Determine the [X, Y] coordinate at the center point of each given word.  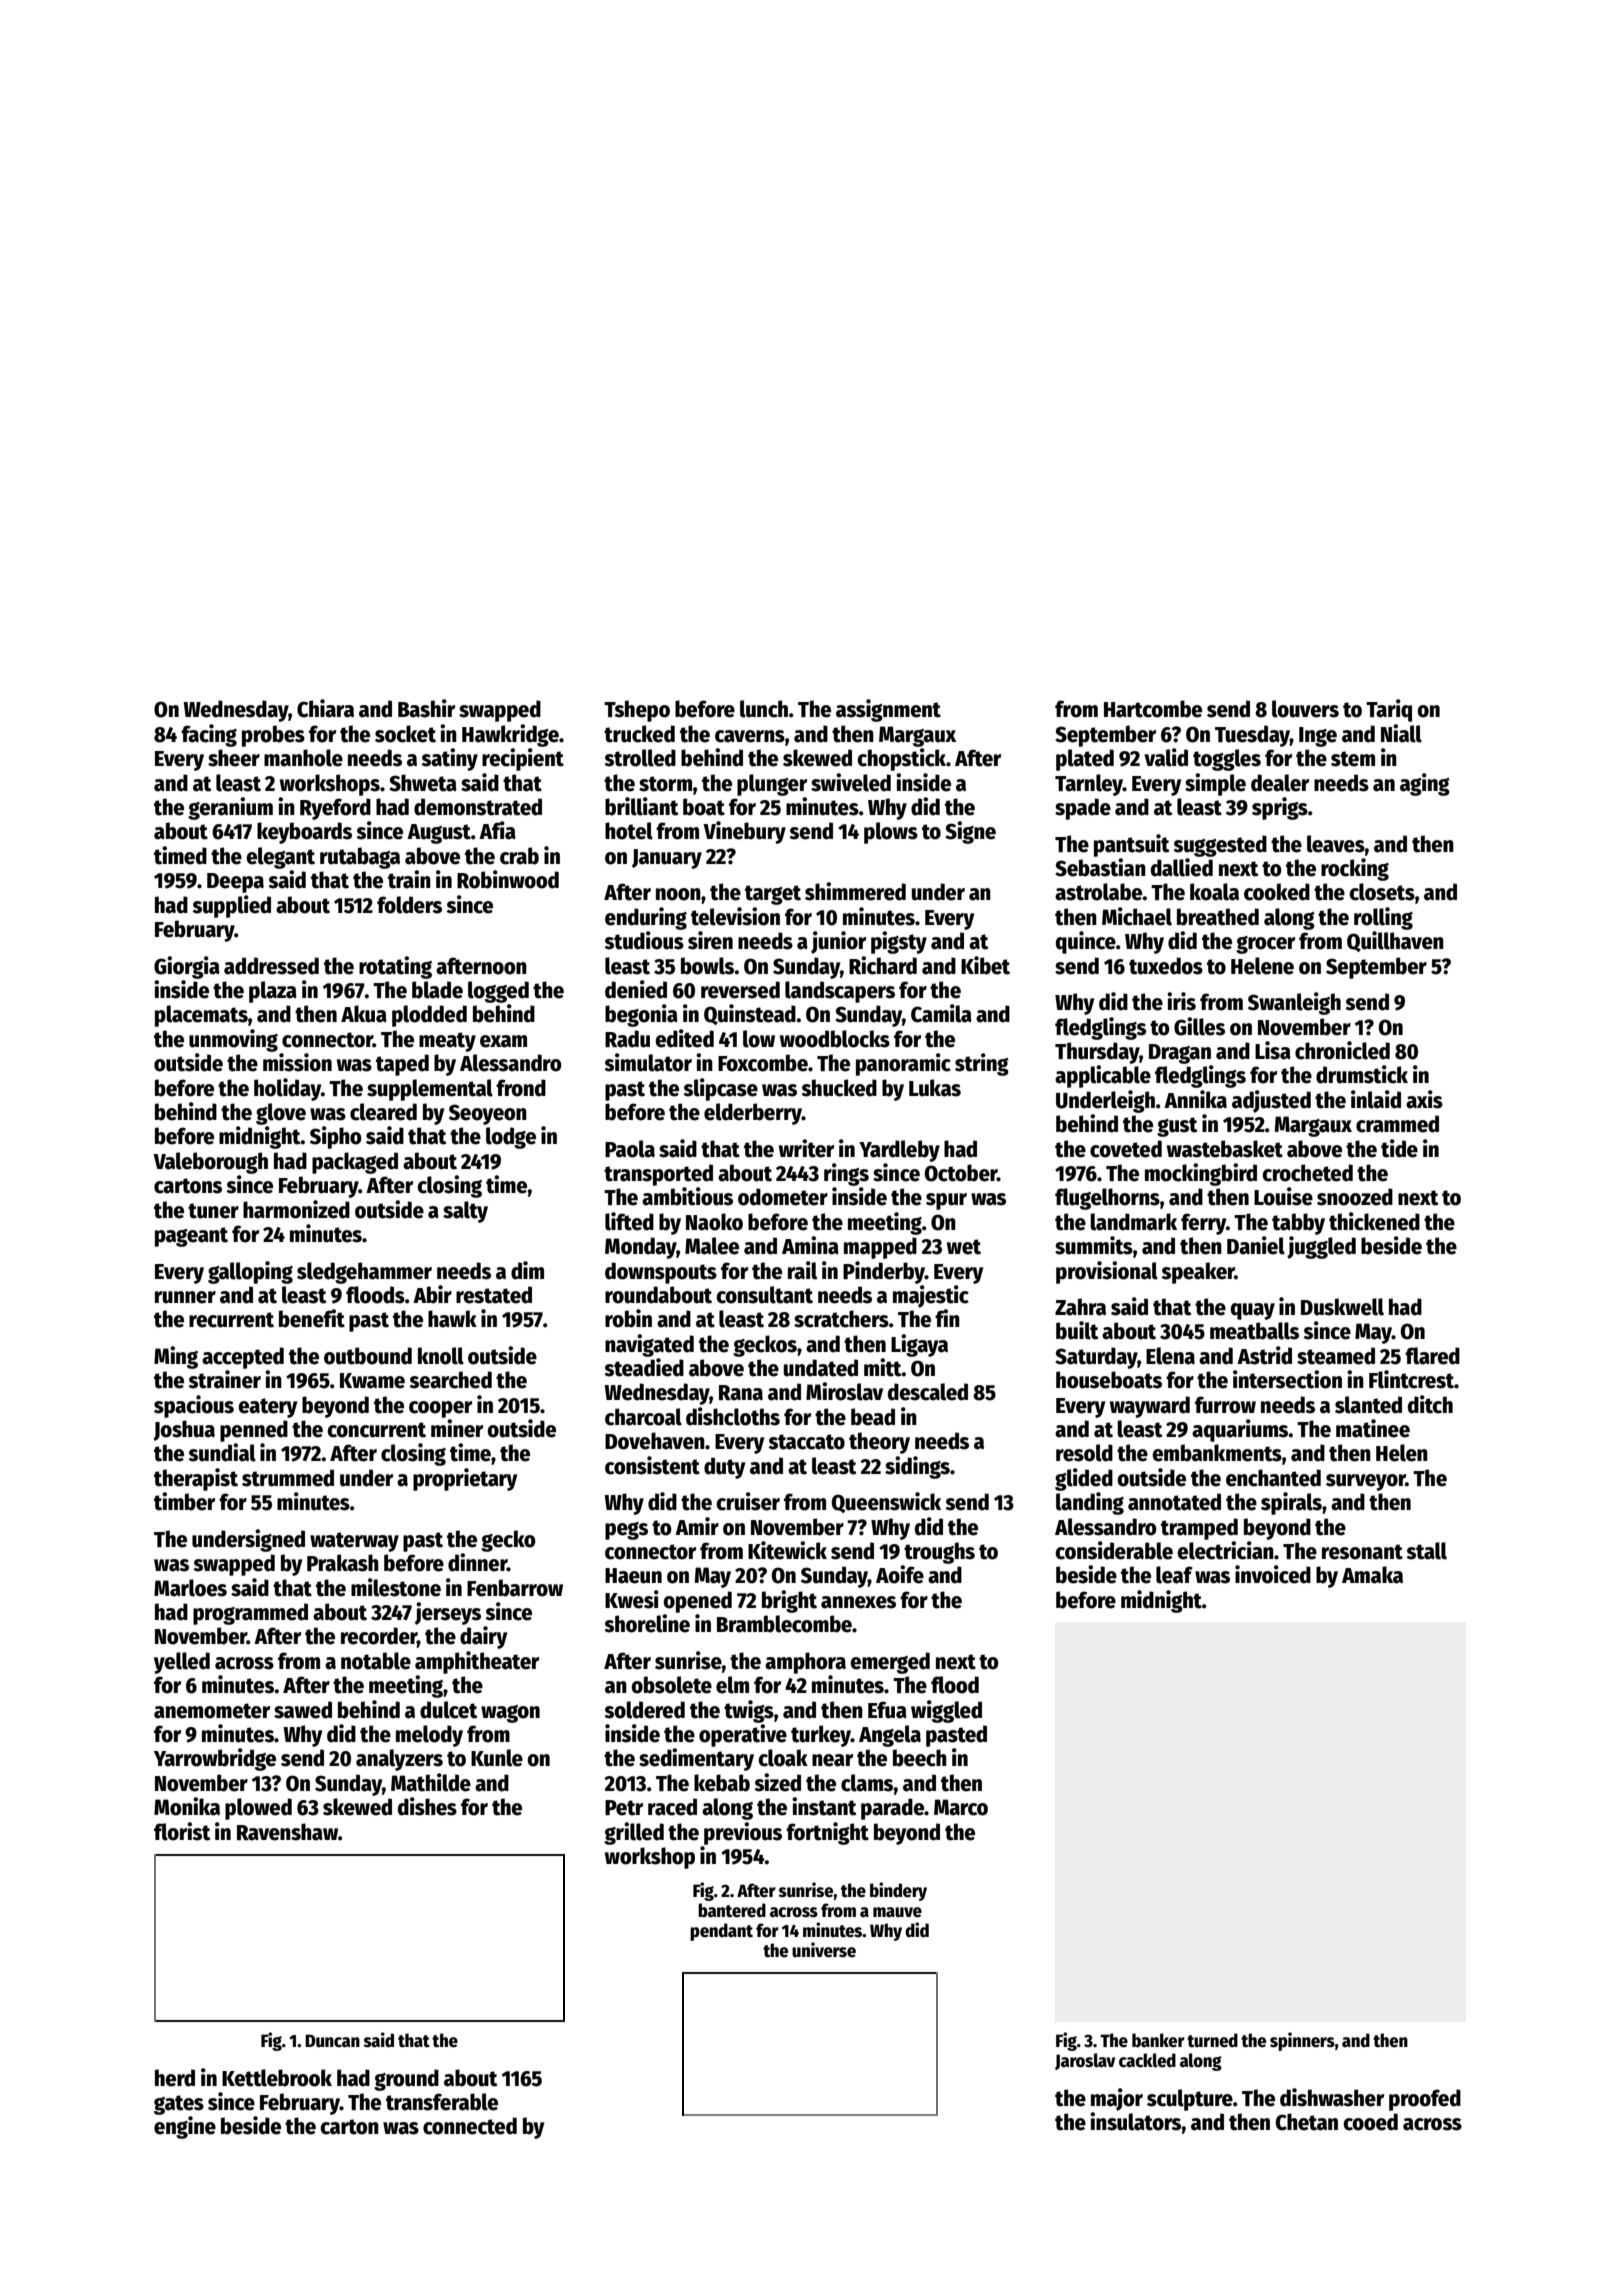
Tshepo [637, 711]
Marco [961, 1807]
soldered [644, 1710]
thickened [1374, 1221]
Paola [630, 1149]
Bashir [426, 708]
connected [470, 2126]
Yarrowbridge [215, 1759]
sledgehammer [364, 1273]
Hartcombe [1153, 709]
